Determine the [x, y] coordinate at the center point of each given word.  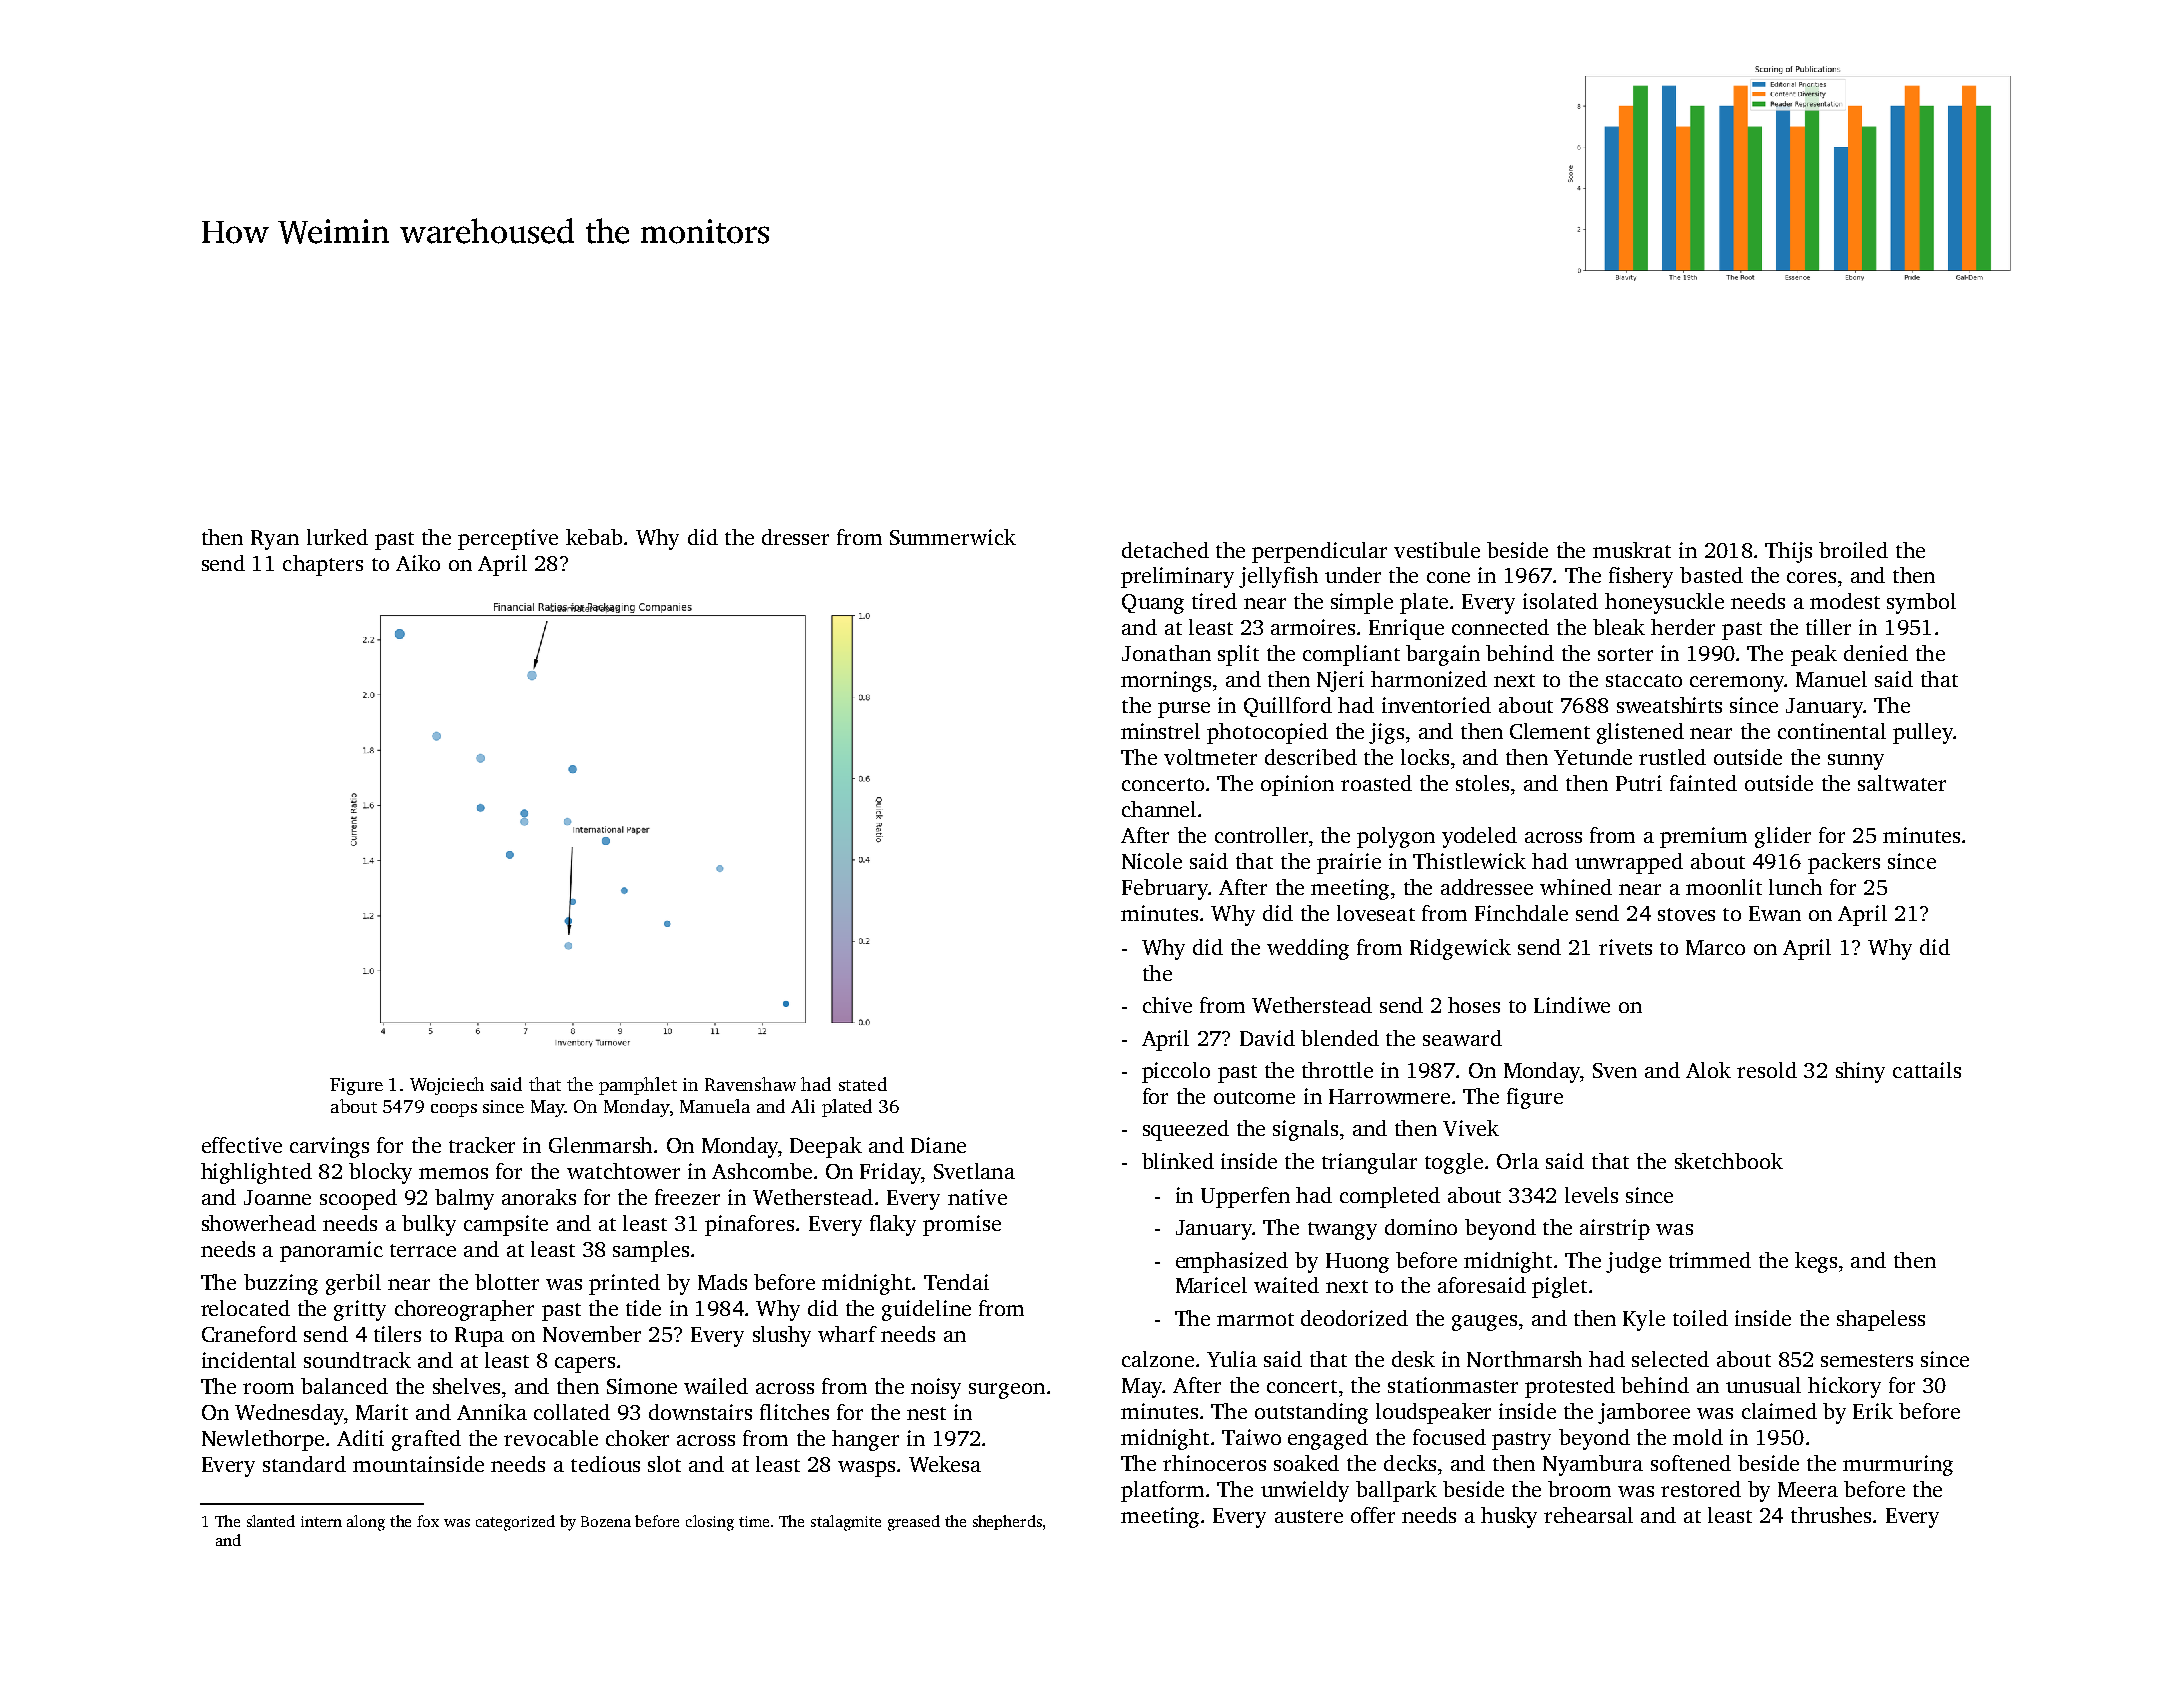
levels [1591, 1195]
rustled [1672, 757]
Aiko [418, 563]
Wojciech [447, 1086]
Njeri [1340, 681]
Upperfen [1245, 1197]
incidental [249, 1360]
